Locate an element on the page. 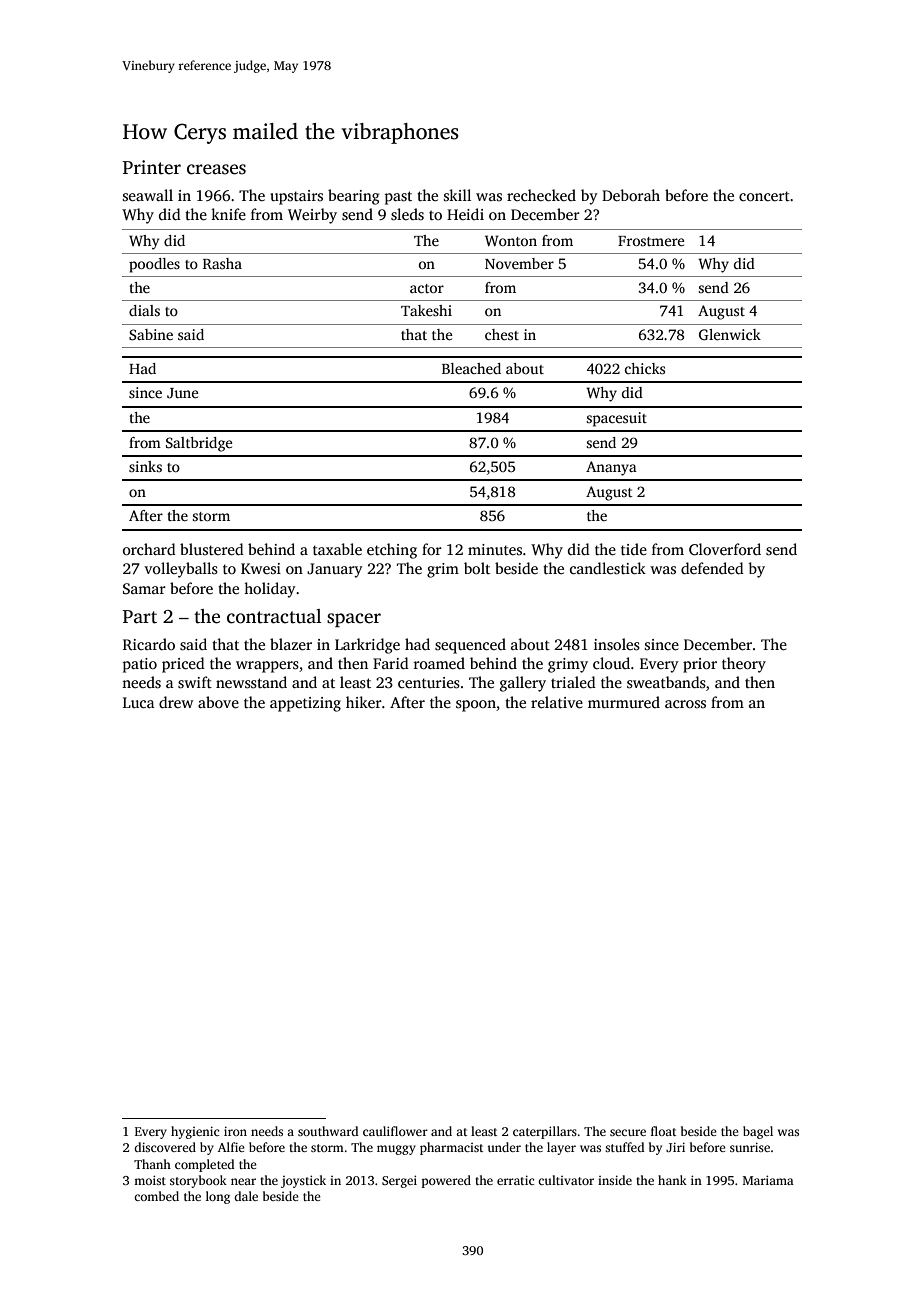  concert is located at coordinates (764, 196).
